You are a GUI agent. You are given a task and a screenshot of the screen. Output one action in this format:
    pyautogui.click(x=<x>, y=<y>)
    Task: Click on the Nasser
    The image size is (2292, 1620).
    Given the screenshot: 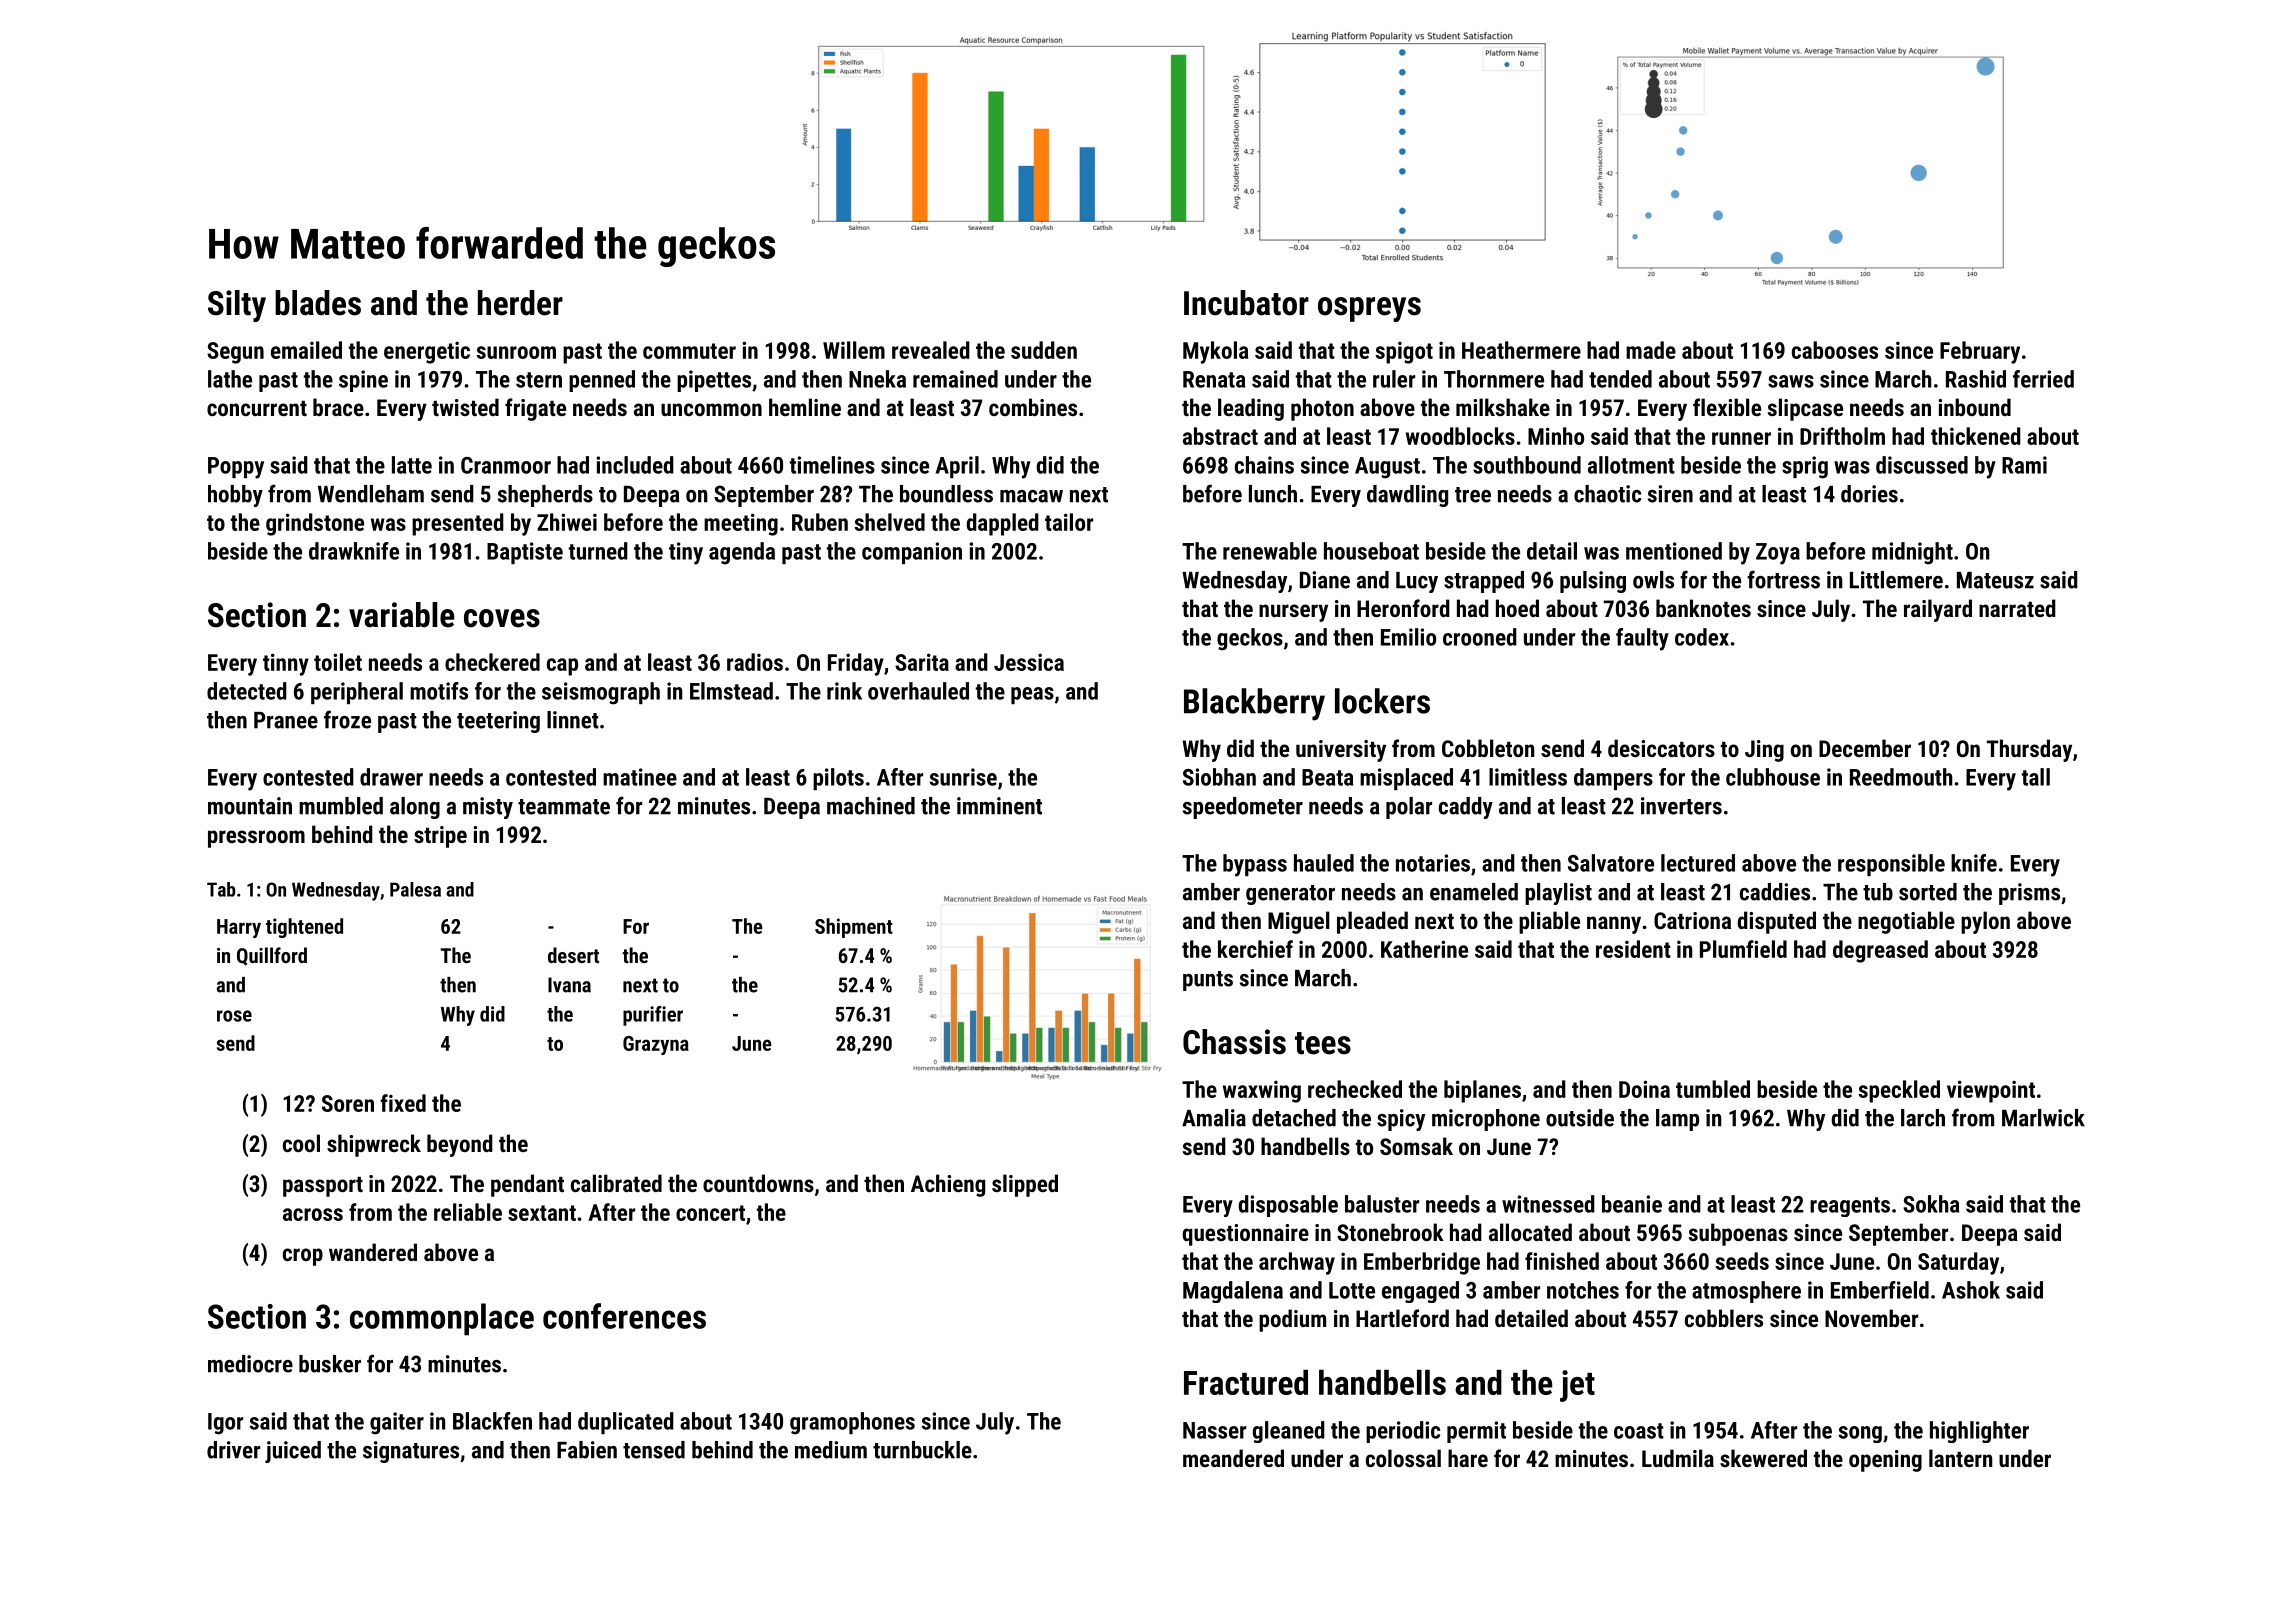 What is the action you would take?
    pyautogui.click(x=1214, y=1430)
